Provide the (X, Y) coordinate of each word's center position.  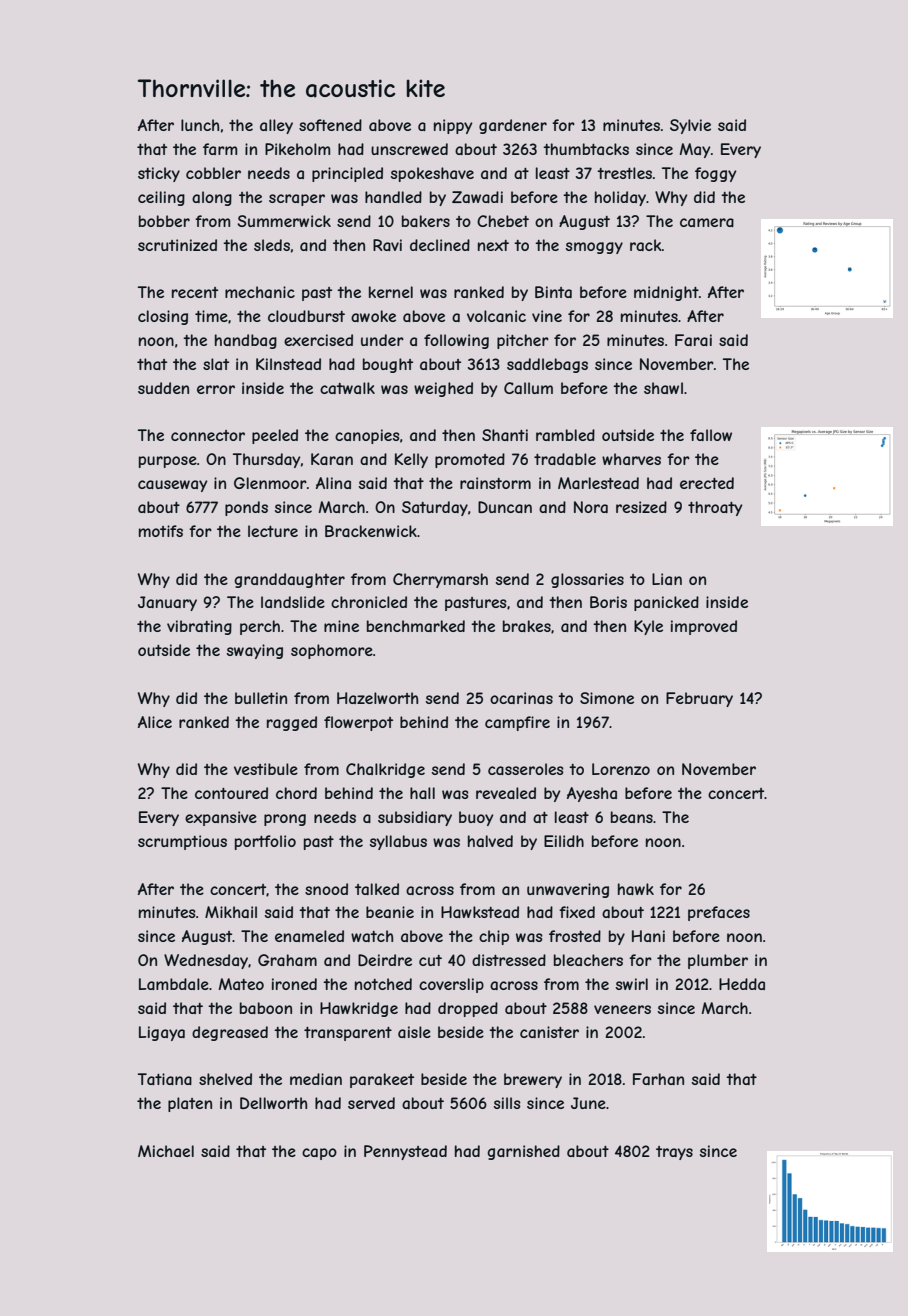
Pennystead (405, 1152)
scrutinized (177, 245)
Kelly (411, 460)
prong (285, 820)
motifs (161, 531)
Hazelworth (377, 698)
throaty (715, 508)
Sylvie (690, 126)
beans (632, 817)
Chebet (503, 221)
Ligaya (162, 1033)
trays (674, 1153)
